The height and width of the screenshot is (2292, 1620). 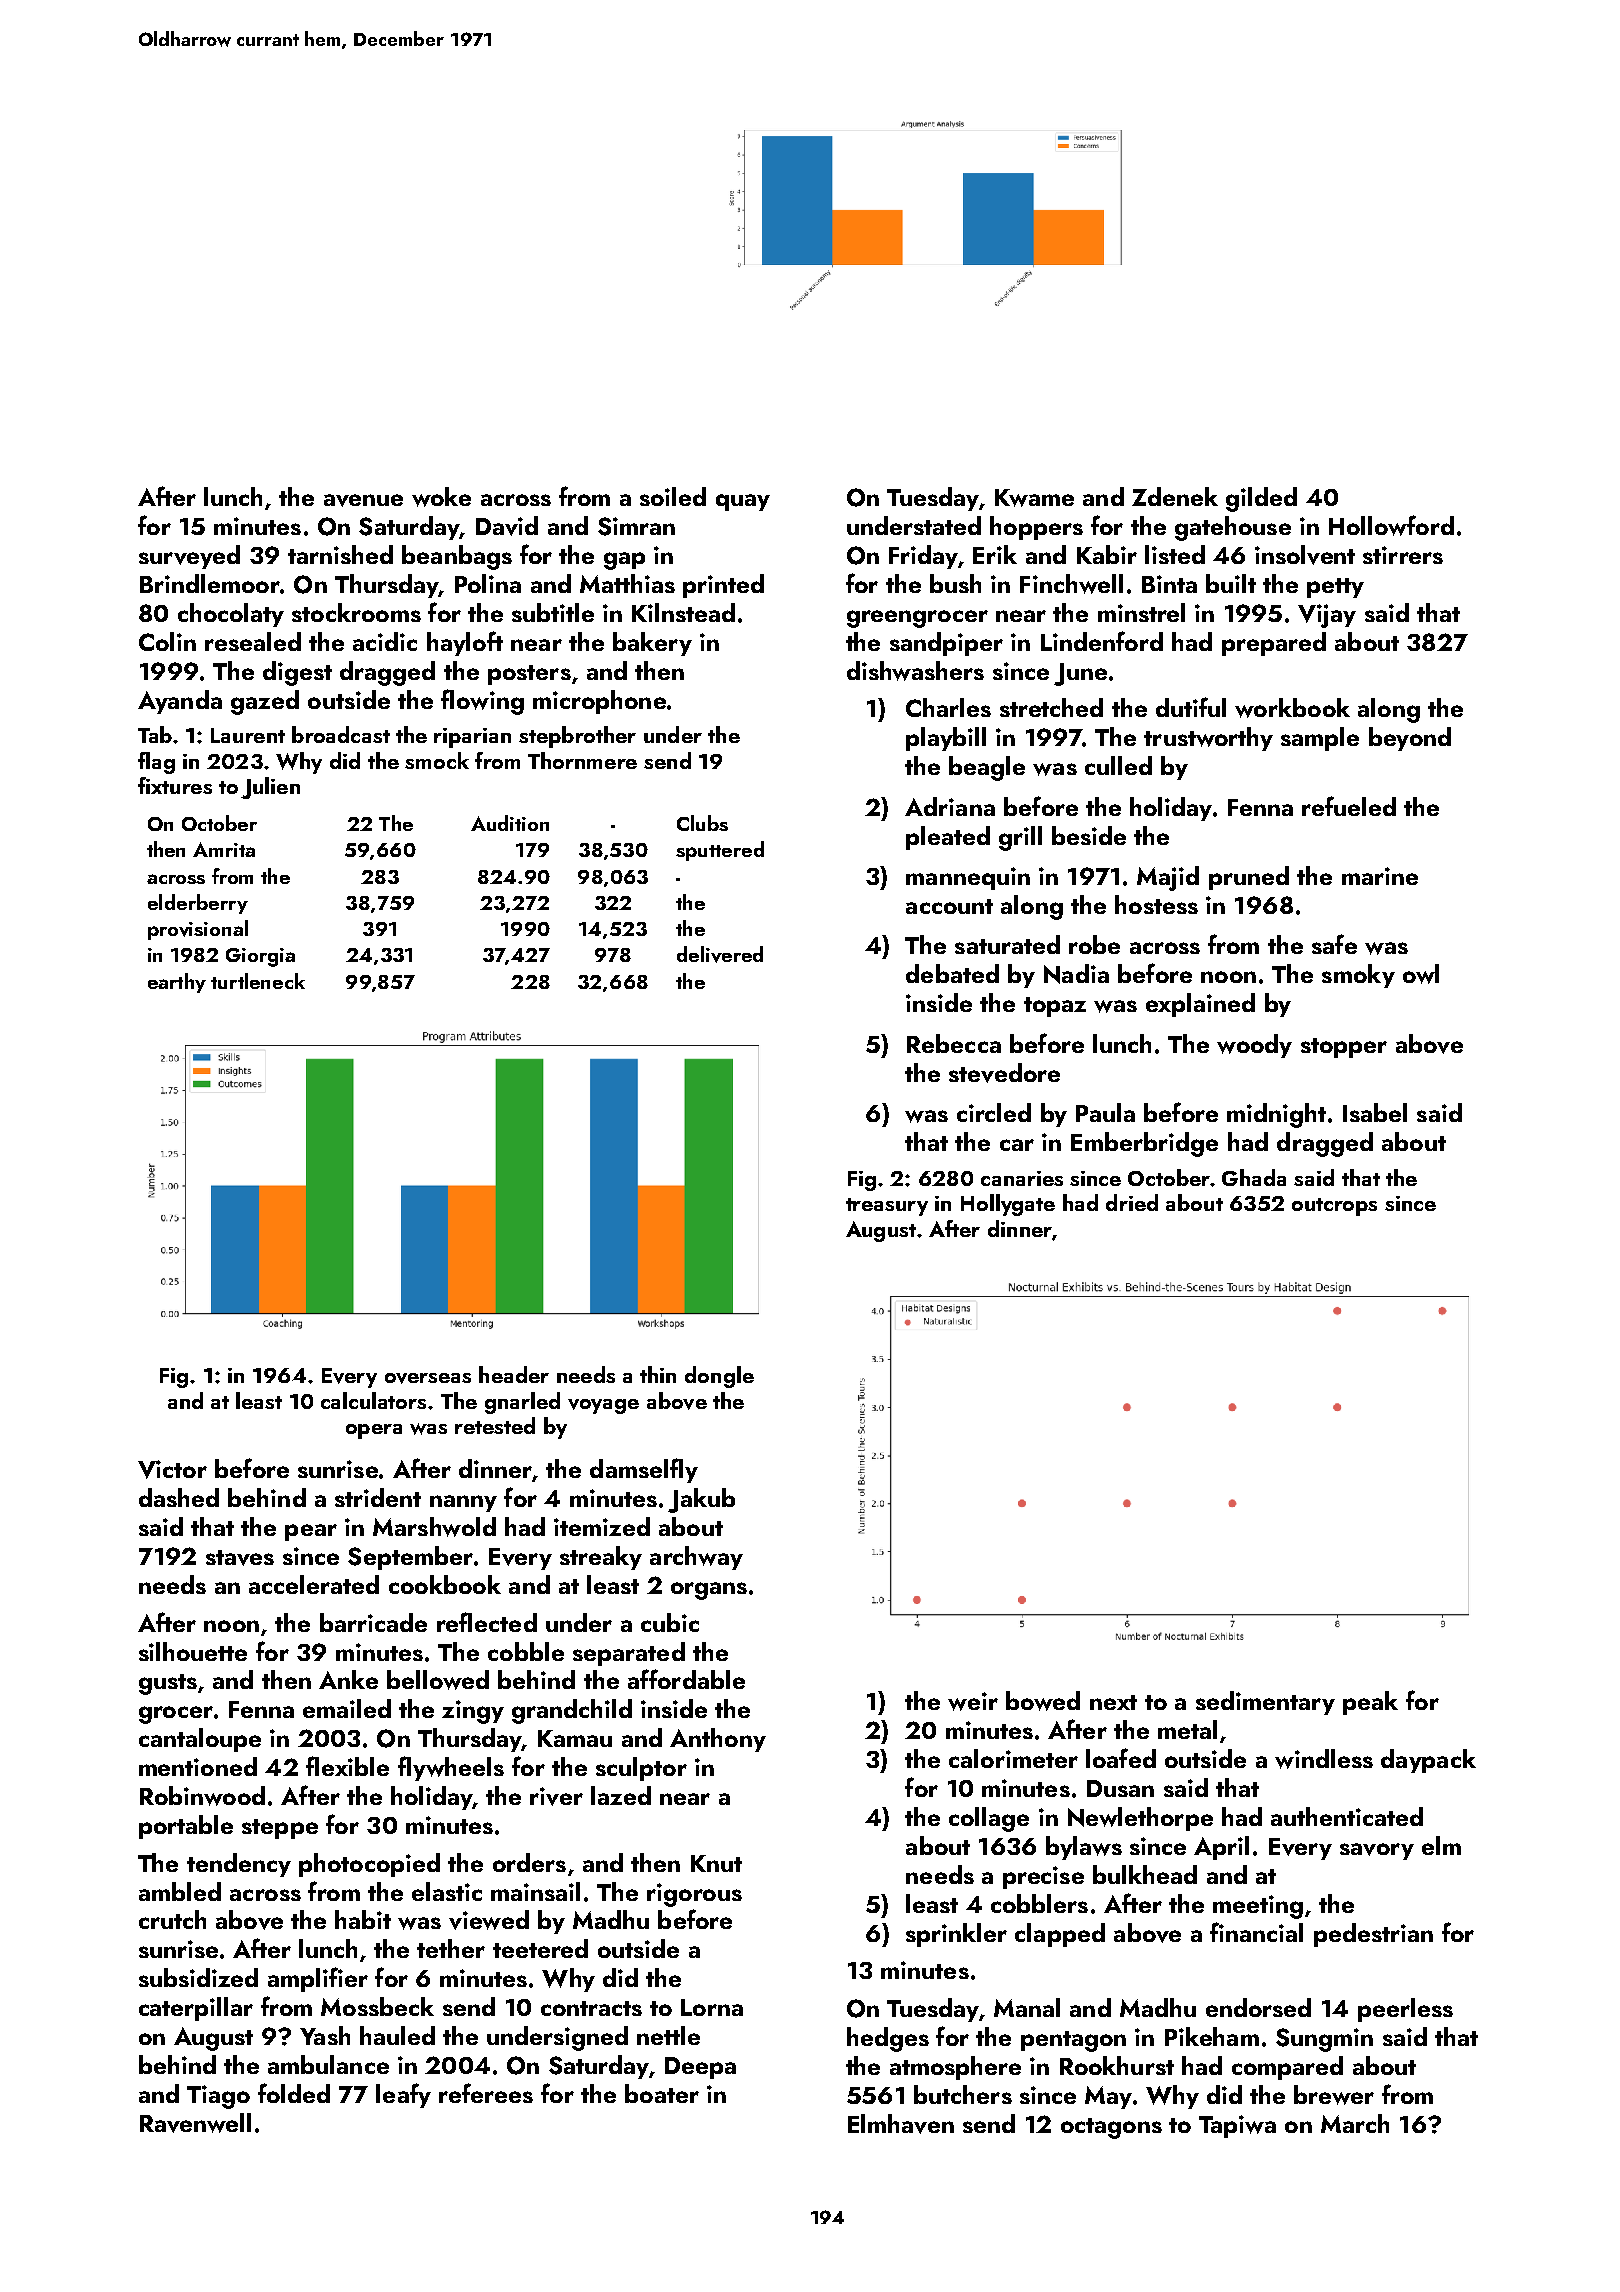 I want to click on Jakub, so click(x=701, y=1500).
